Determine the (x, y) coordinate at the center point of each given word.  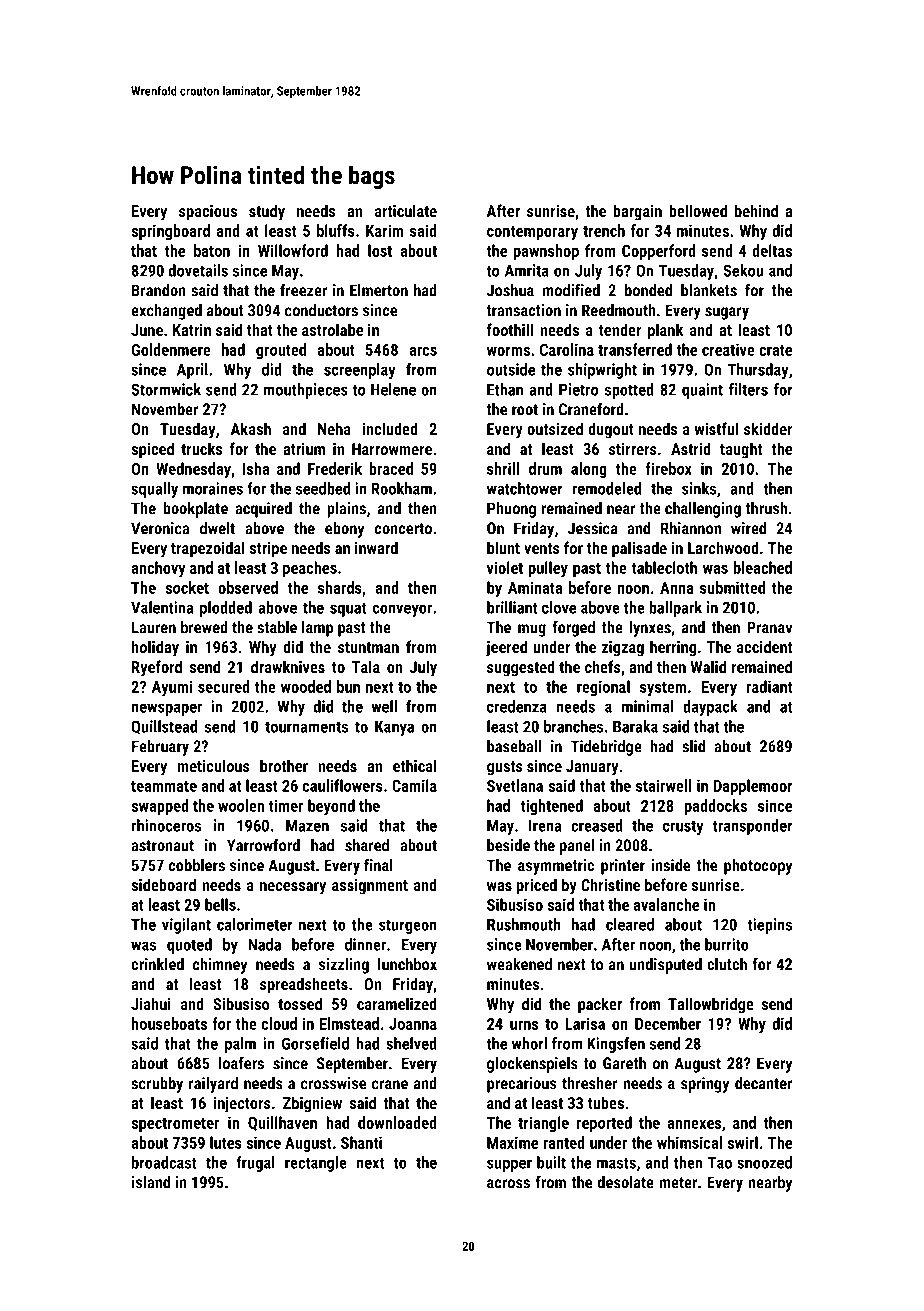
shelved (411, 1043)
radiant (769, 686)
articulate (406, 210)
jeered (506, 648)
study (267, 212)
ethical (414, 765)
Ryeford (157, 668)
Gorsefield (315, 1043)
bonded (648, 290)
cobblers (197, 865)
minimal (647, 706)
